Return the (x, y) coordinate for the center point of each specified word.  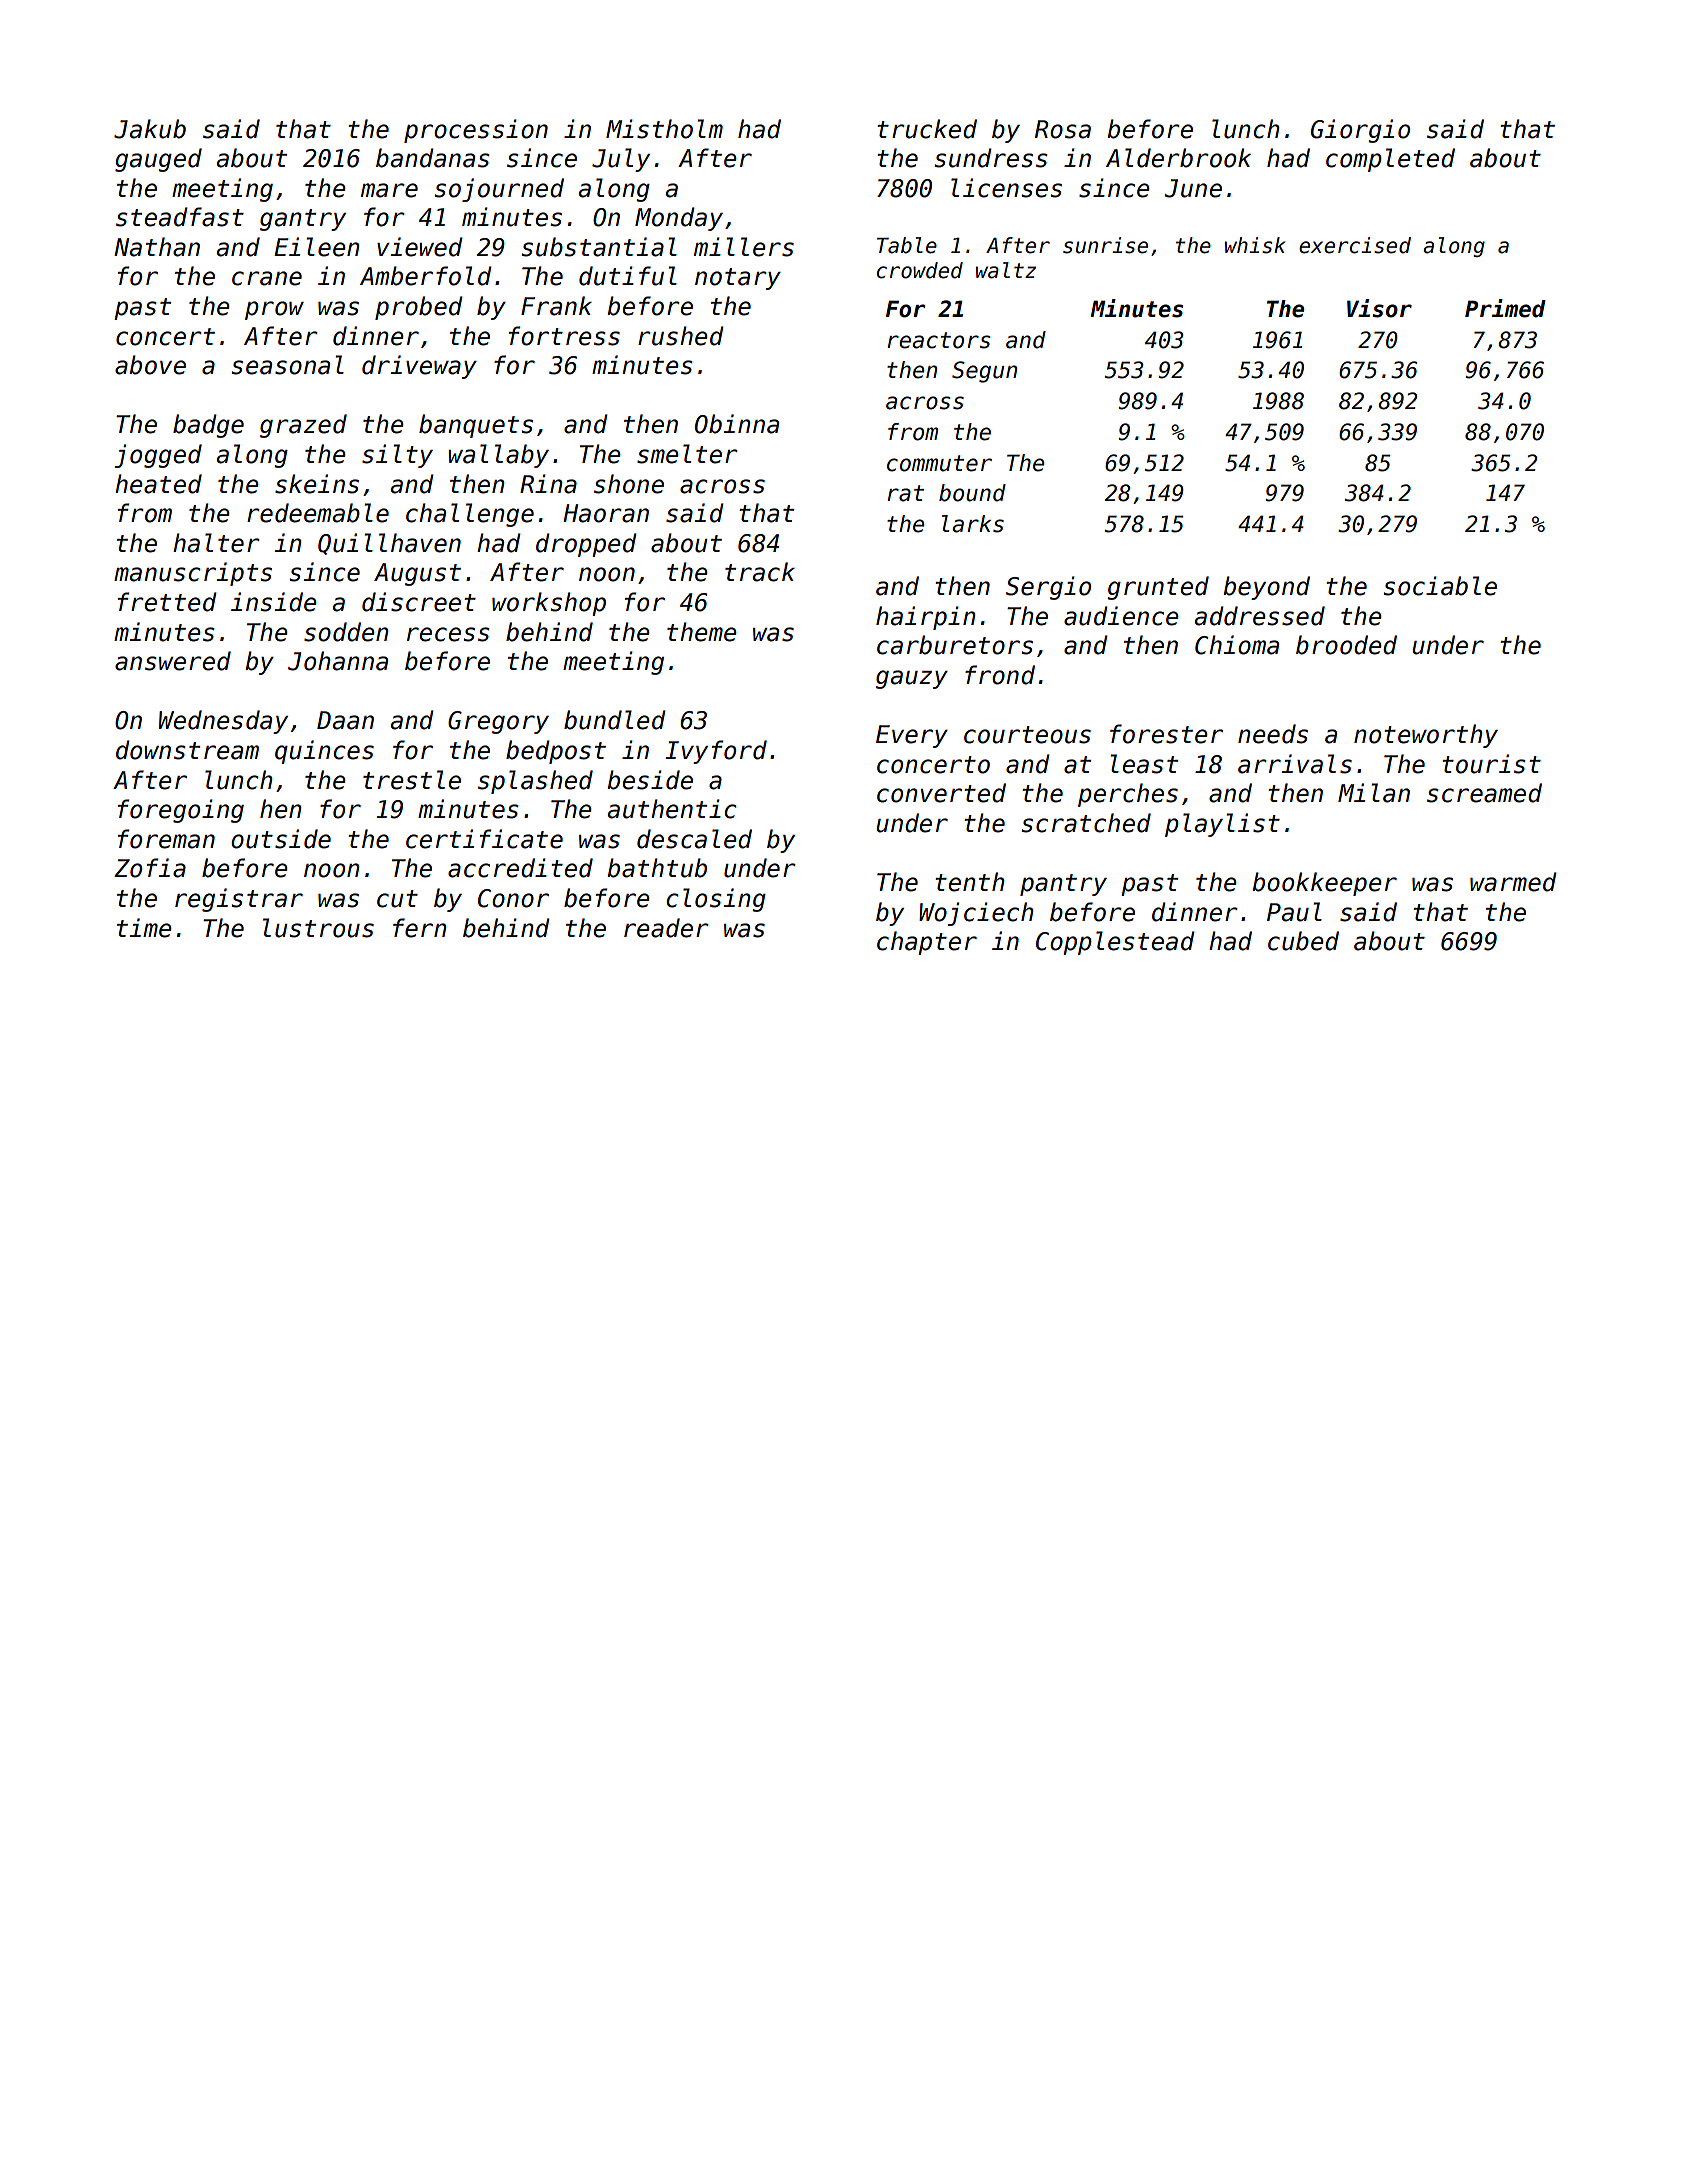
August (417, 574)
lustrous (318, 928)
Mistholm (664, 129)
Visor (1379, 308)
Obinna (737, 424)
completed (1390, 160)
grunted (1158, 588)
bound (972, 493)
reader (666, 928)
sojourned (499, 190)
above (150, 365)
